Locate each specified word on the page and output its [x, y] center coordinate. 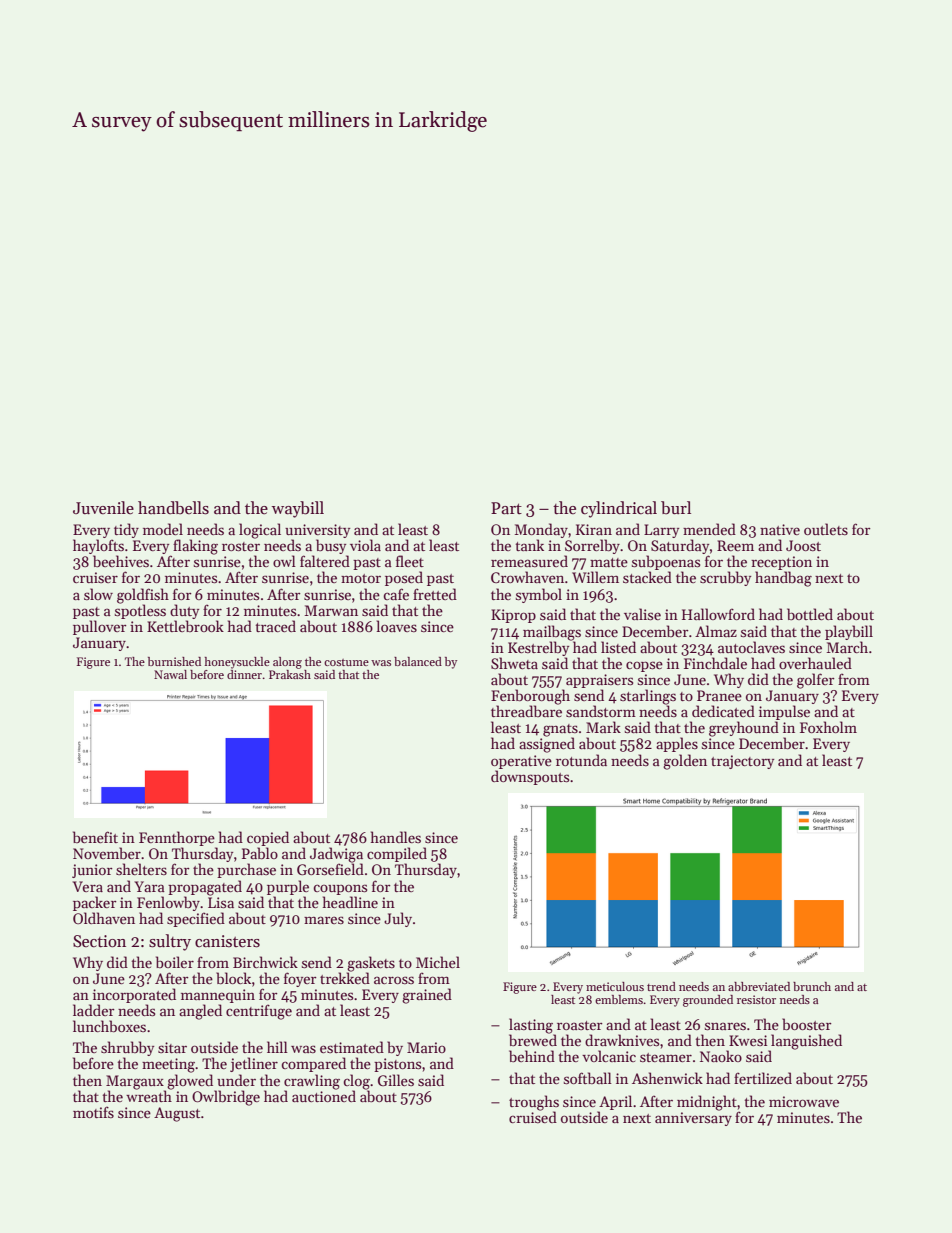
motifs [93, 1112]
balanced [418, 661]
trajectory [742, 762]
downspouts [530, 777]
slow [98, 594]
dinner [244, 674]
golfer [816, 681]
